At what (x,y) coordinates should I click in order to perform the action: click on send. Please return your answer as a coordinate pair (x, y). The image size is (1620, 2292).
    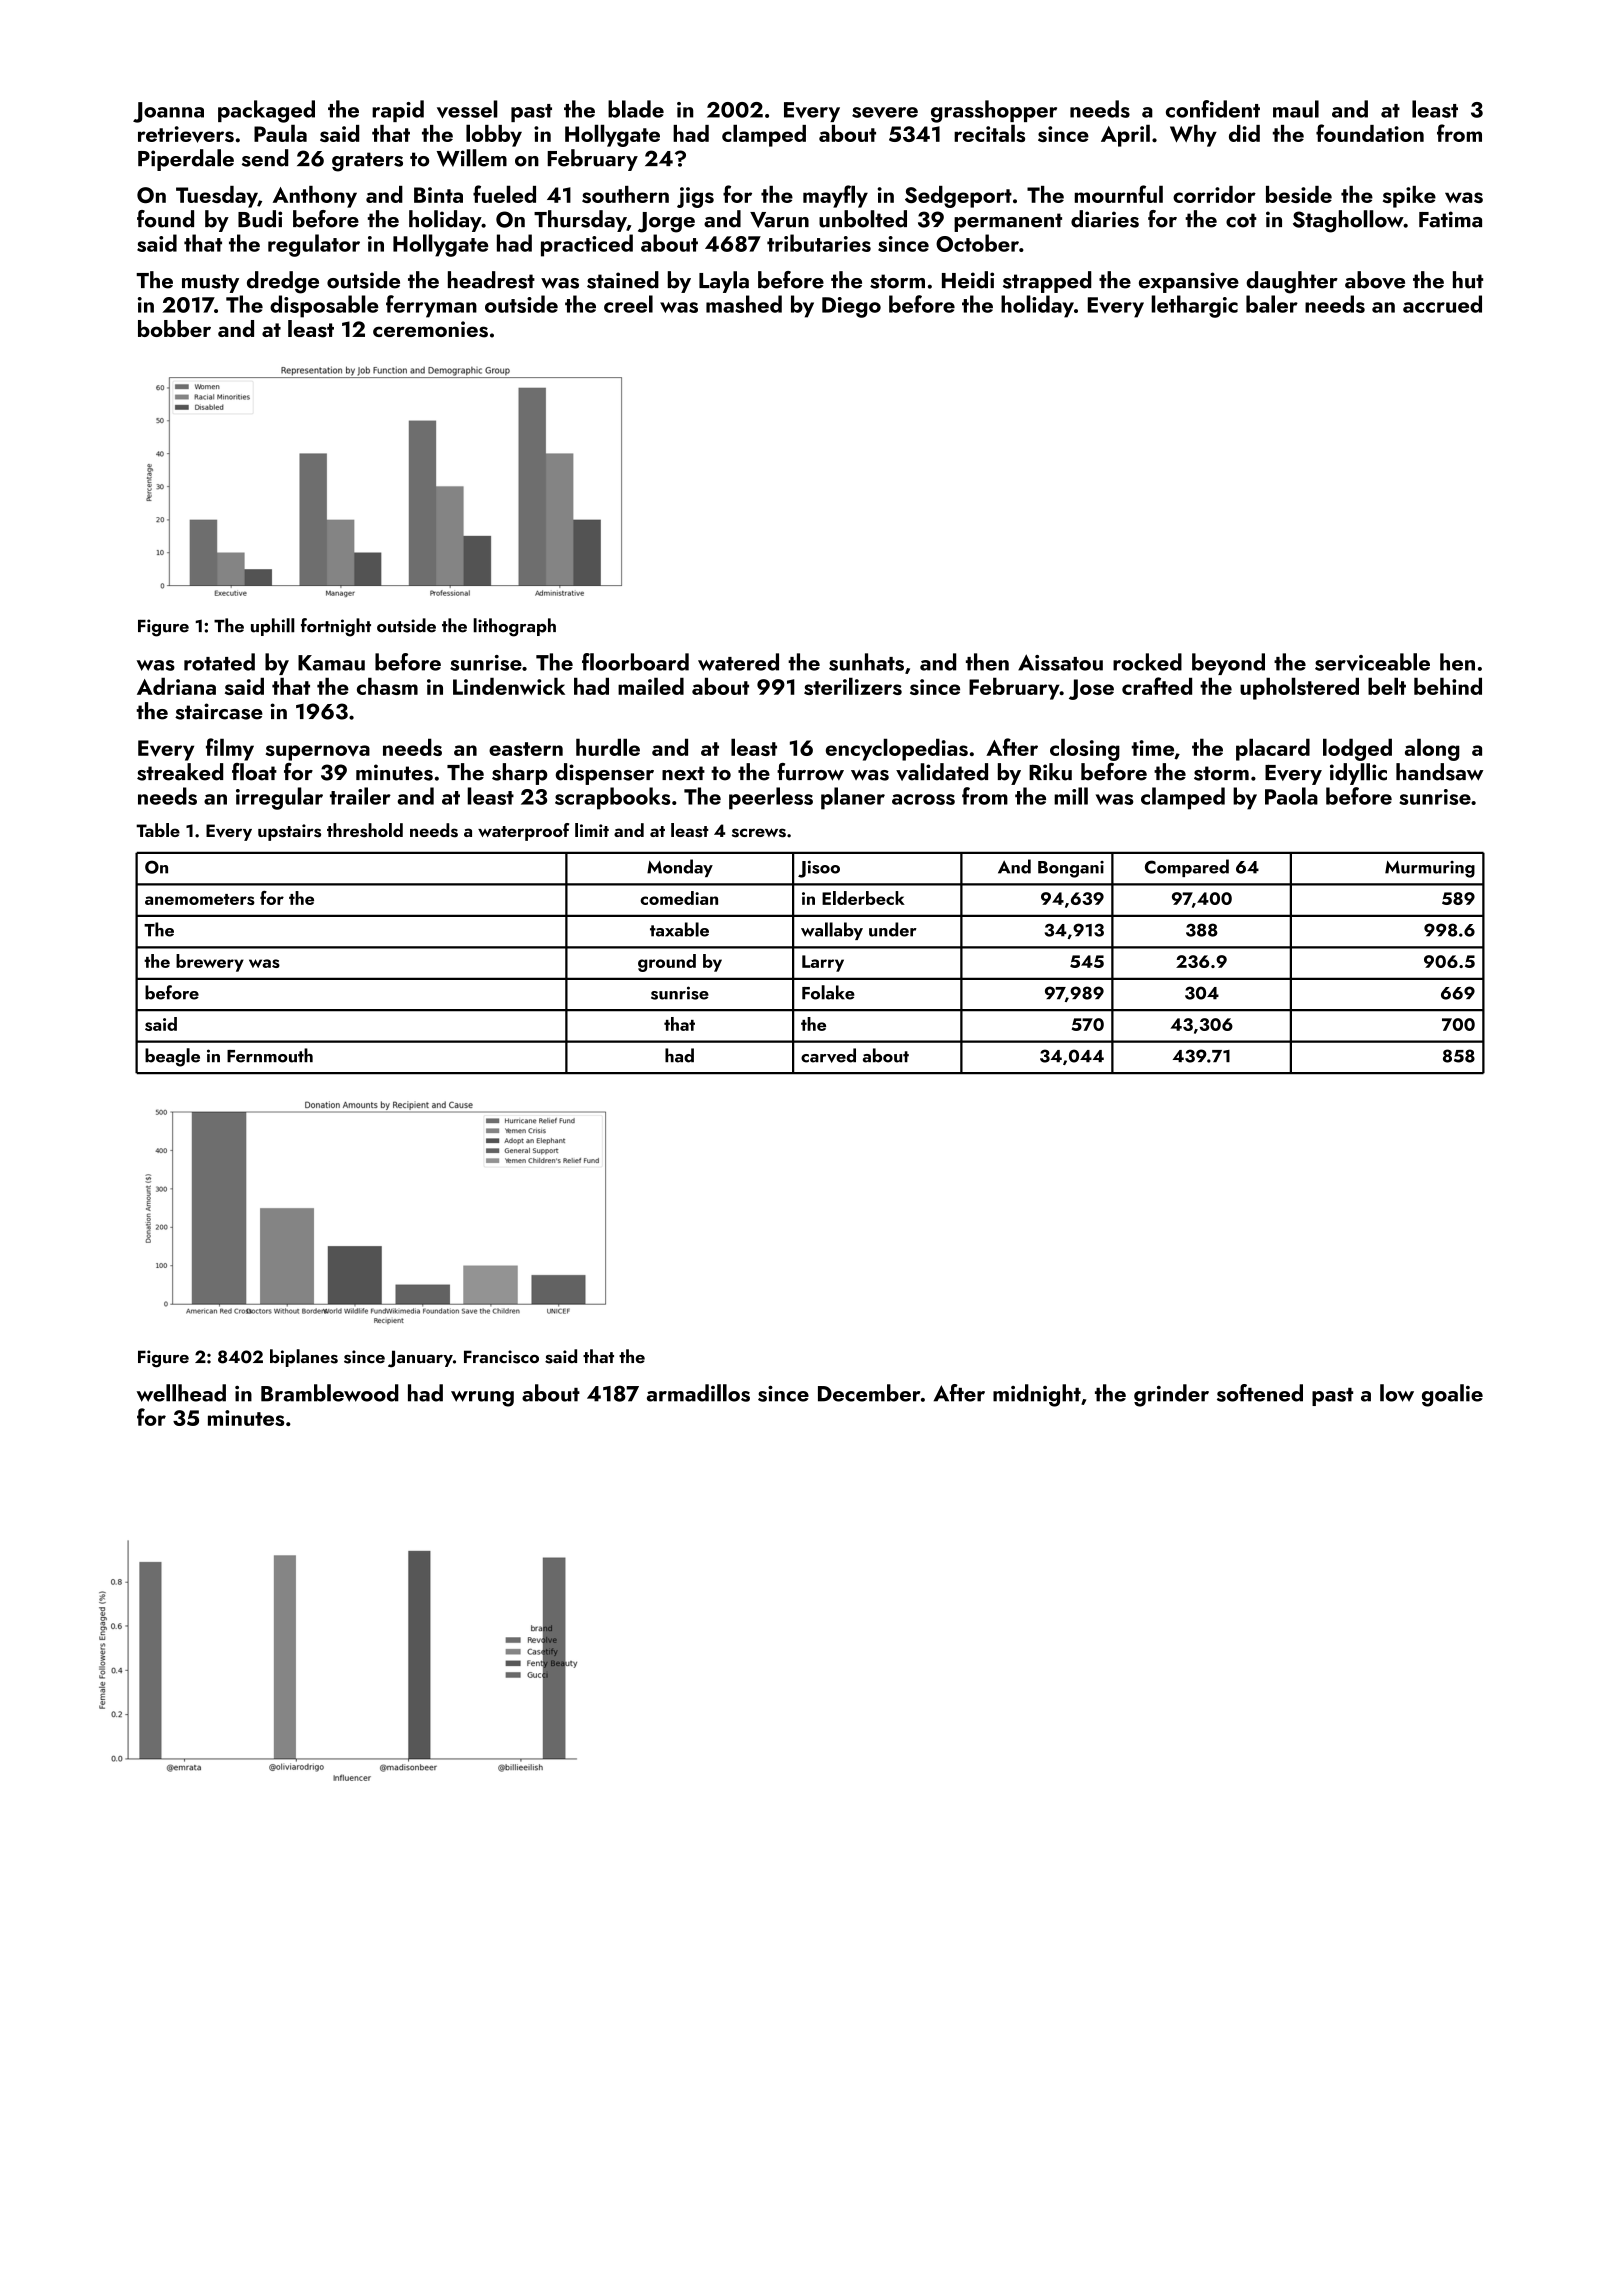
    Looking at the image, I should click on (265, 158).
